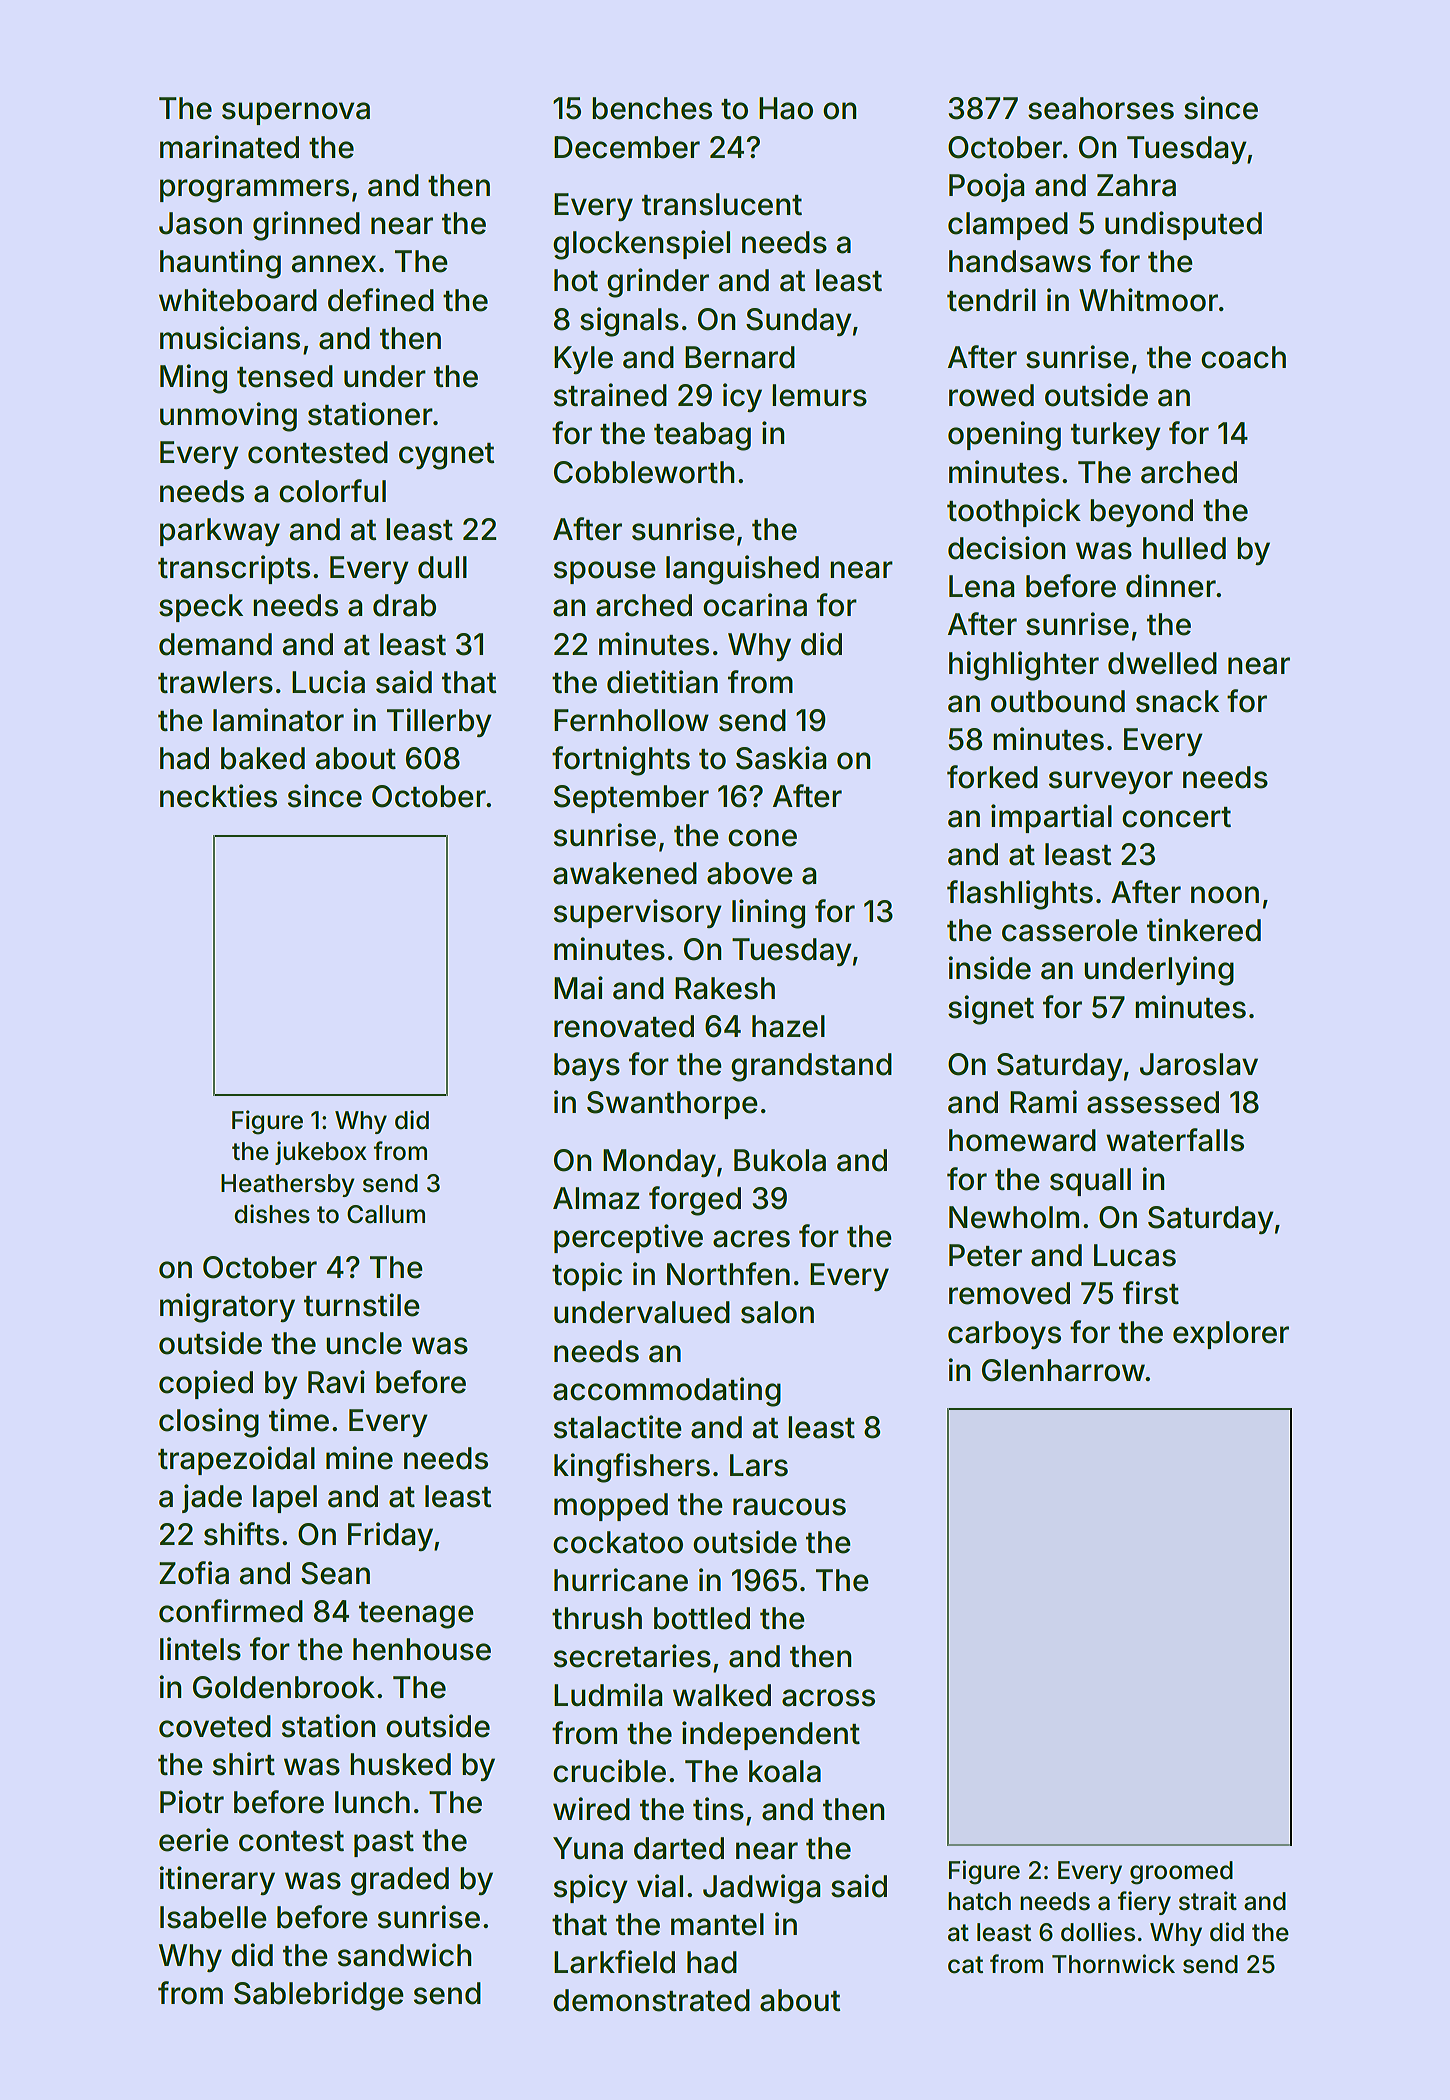 This page has height=2100, width=1450. What do you see at coordinates (1177, 701) in the page?
I see `snack` at bounding box center [1177, 701].
